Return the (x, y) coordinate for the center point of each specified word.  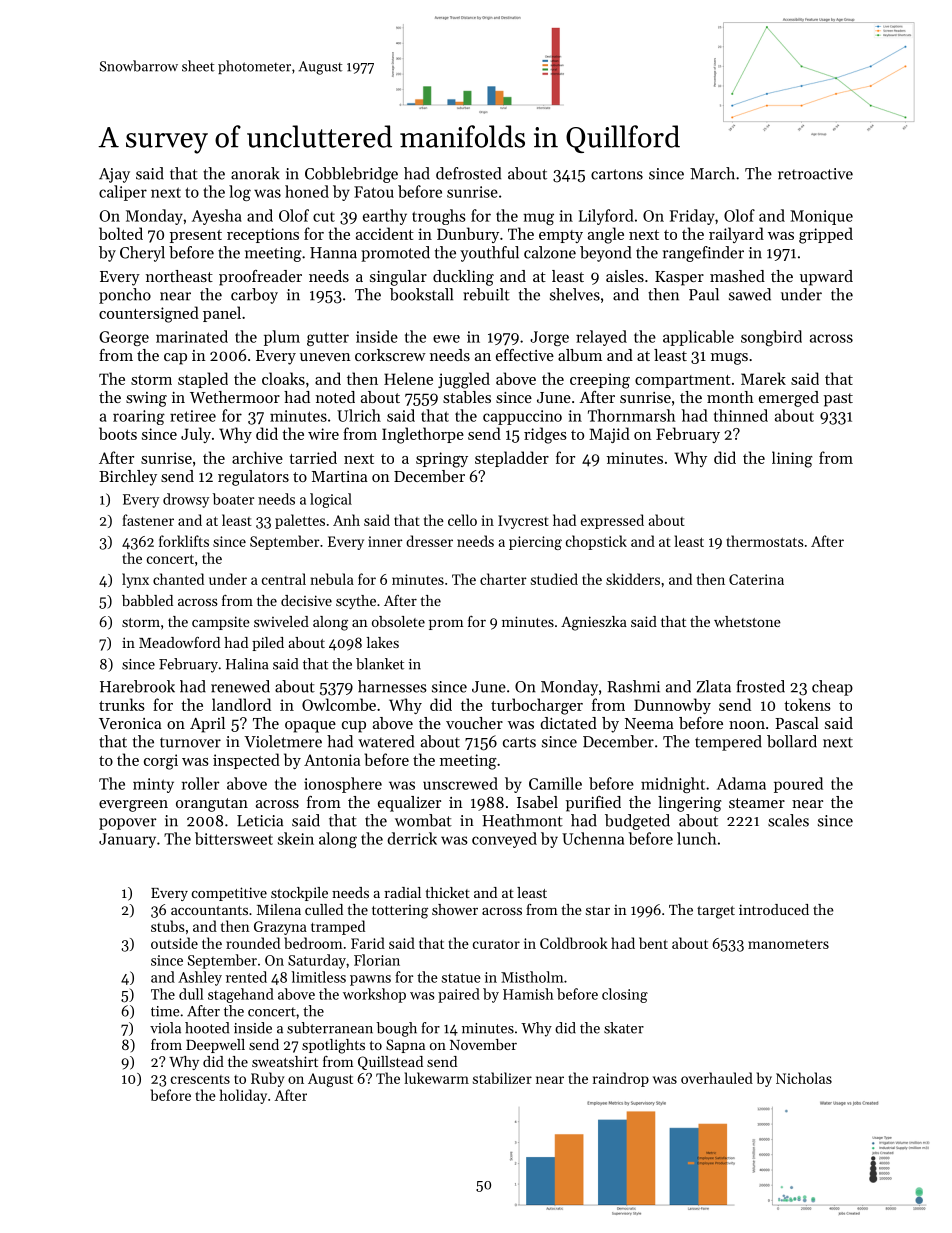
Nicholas (804, 1078)
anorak (255, 173)
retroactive (815, 174)
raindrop (621, 1079)
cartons (617, 174)
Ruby (267, 1079)
